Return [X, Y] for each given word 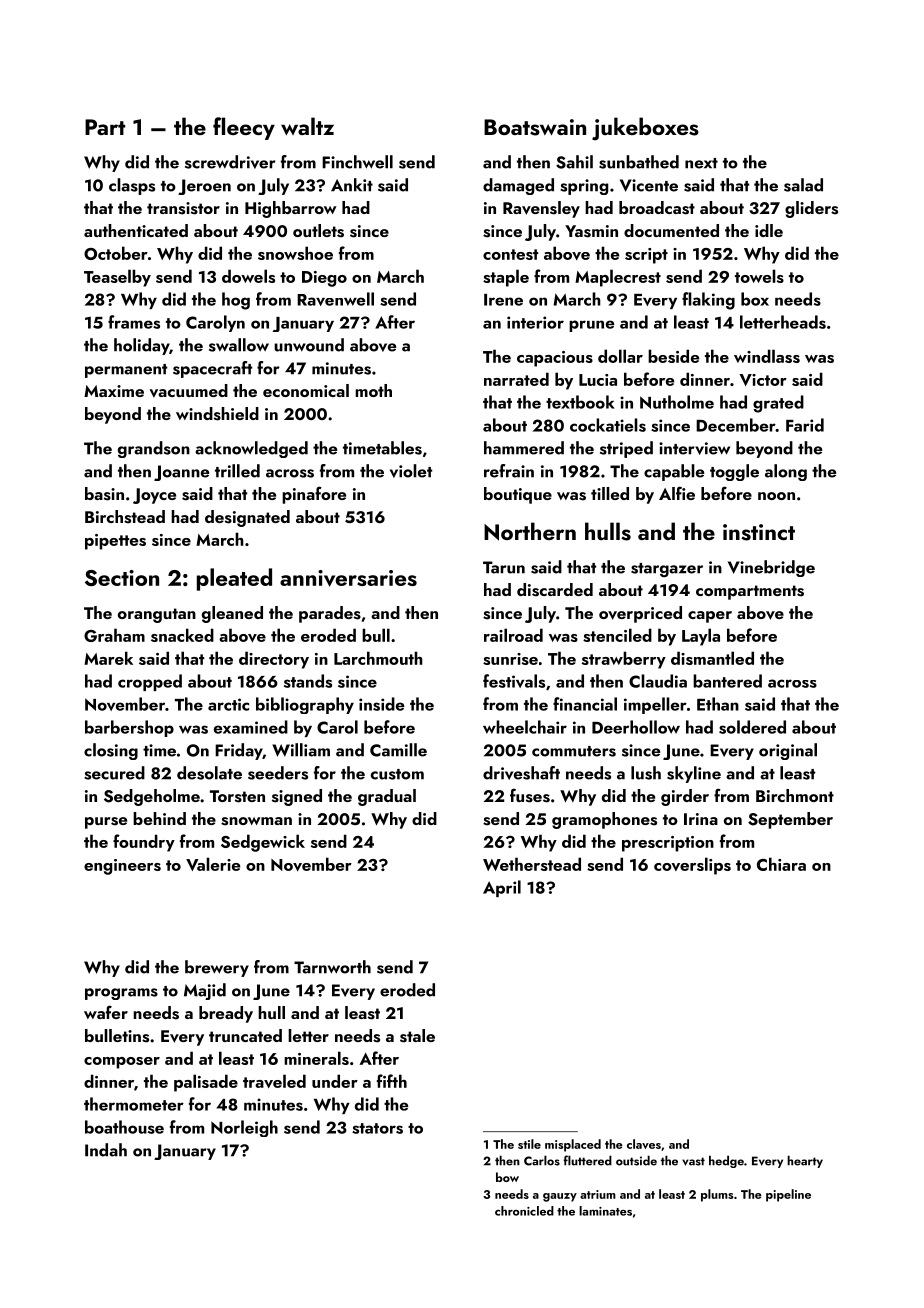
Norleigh [244, 1128]
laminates [605, 1211]
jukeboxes [645, 129]
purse [106, 823]
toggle [734, 472]
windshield [217, 414]
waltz [307, 126]
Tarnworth [332, 967]
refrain [509, 471]
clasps [132, 186]
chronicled [524, 1211]
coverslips [692, 866]
